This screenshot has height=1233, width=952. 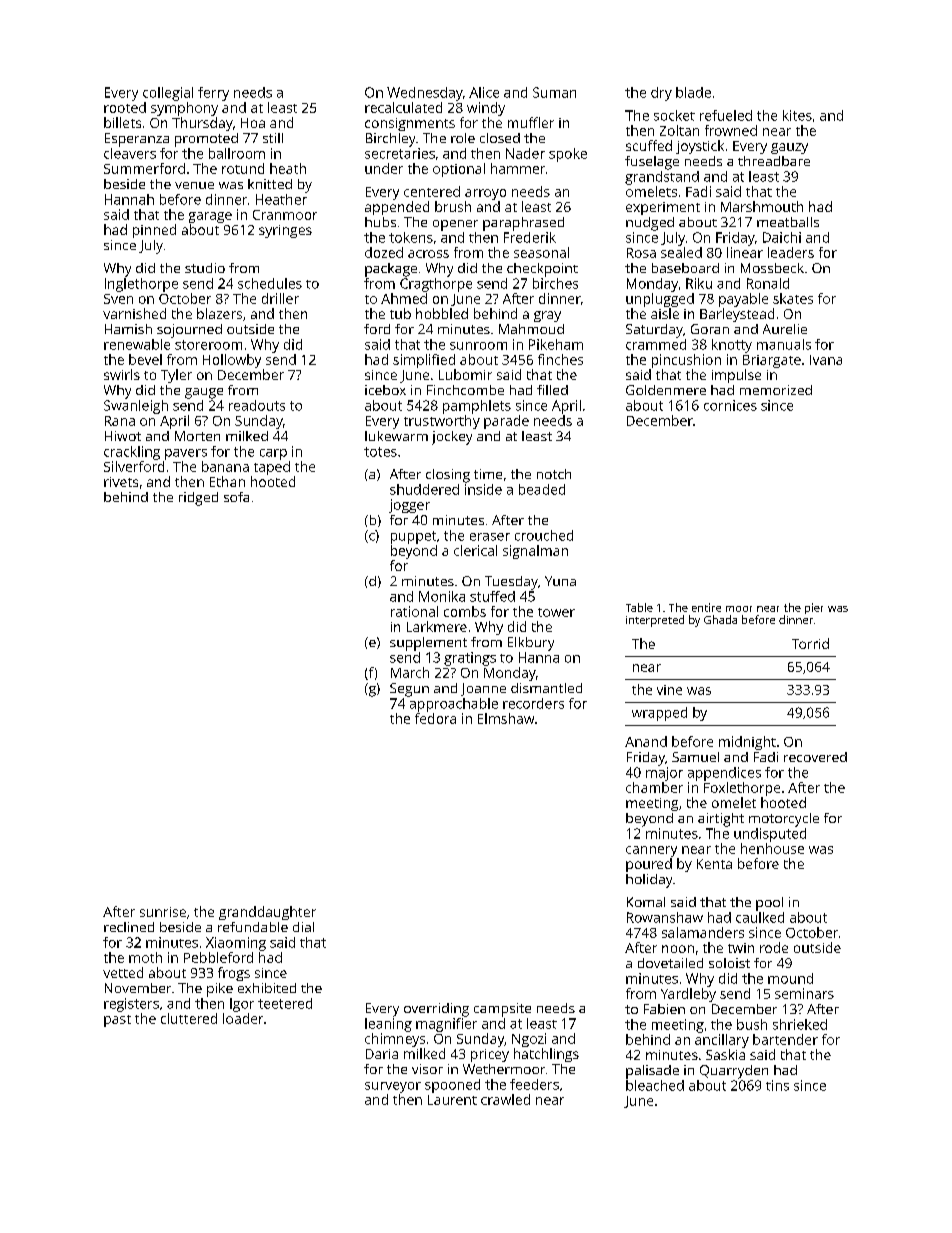 What do you see at coordinates (163, 912) in the screenshot?
I see `sunrise` at bounding box center [163, 912].
